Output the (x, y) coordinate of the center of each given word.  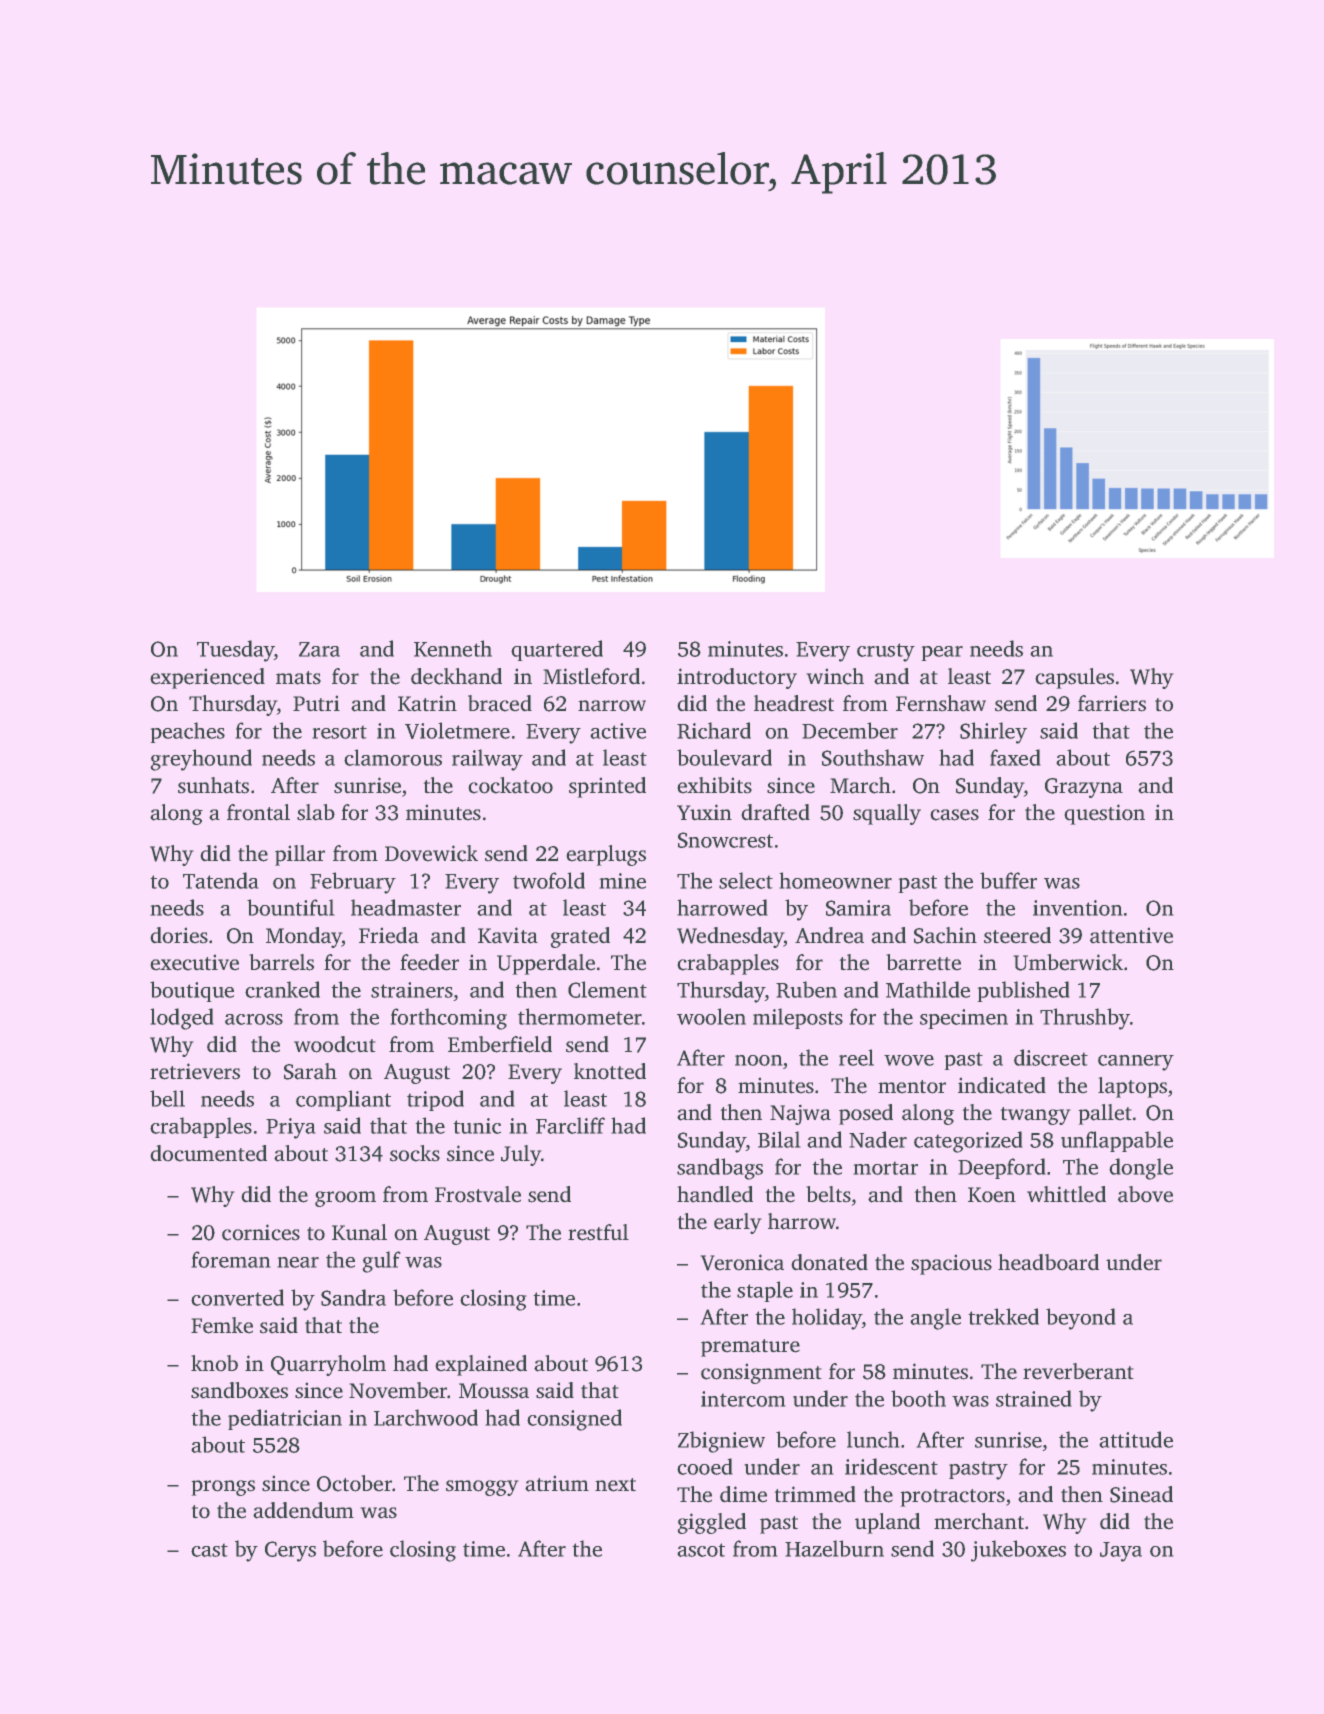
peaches (188, 732)
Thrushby (1085, 1019)
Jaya (1121, 1552)
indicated (1002, 1085)
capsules (1075, 678)
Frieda (389, 935)
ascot (701, 1550)
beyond (1080, 1319)
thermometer (580, 1016)
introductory (737, 678)
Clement (607, 989)
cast (209, 1550)
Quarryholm (328, 1365)
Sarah (310, 1071)
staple (765, 1291)
